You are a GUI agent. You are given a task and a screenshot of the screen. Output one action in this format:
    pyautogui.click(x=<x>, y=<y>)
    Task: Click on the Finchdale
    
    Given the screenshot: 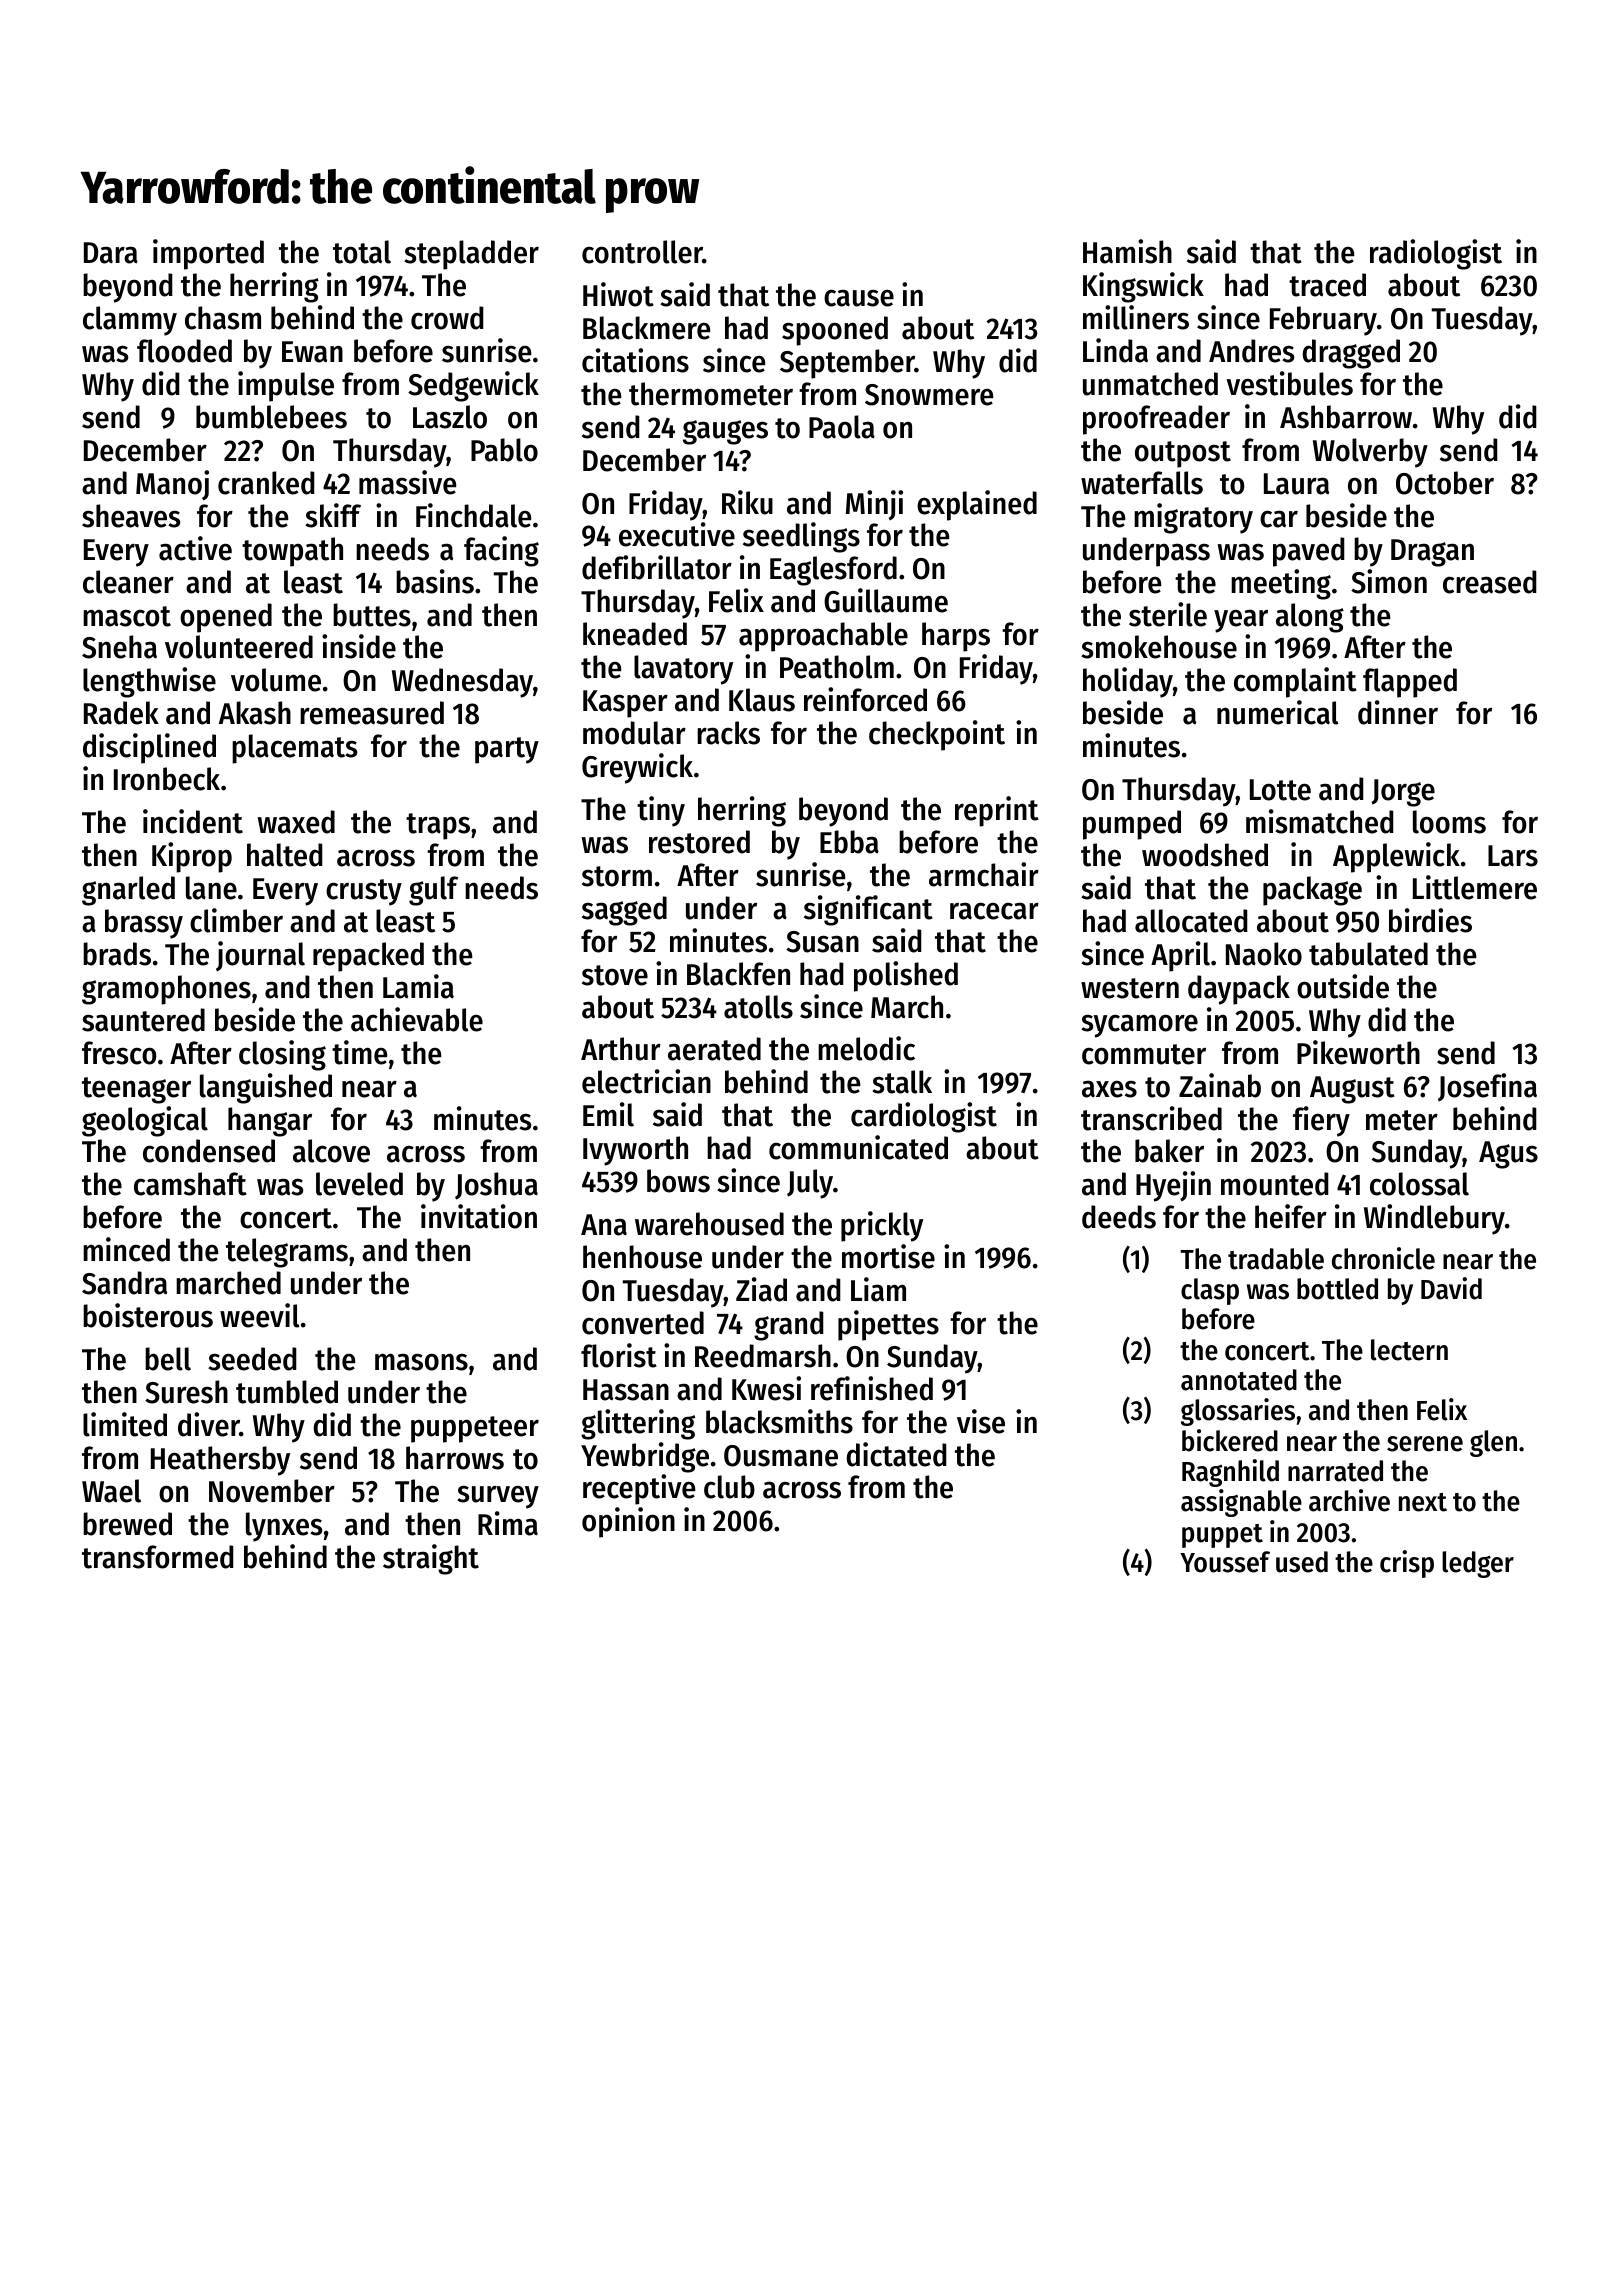 What is the action you would take?
    pyautogui.click(x=473, y=515)
